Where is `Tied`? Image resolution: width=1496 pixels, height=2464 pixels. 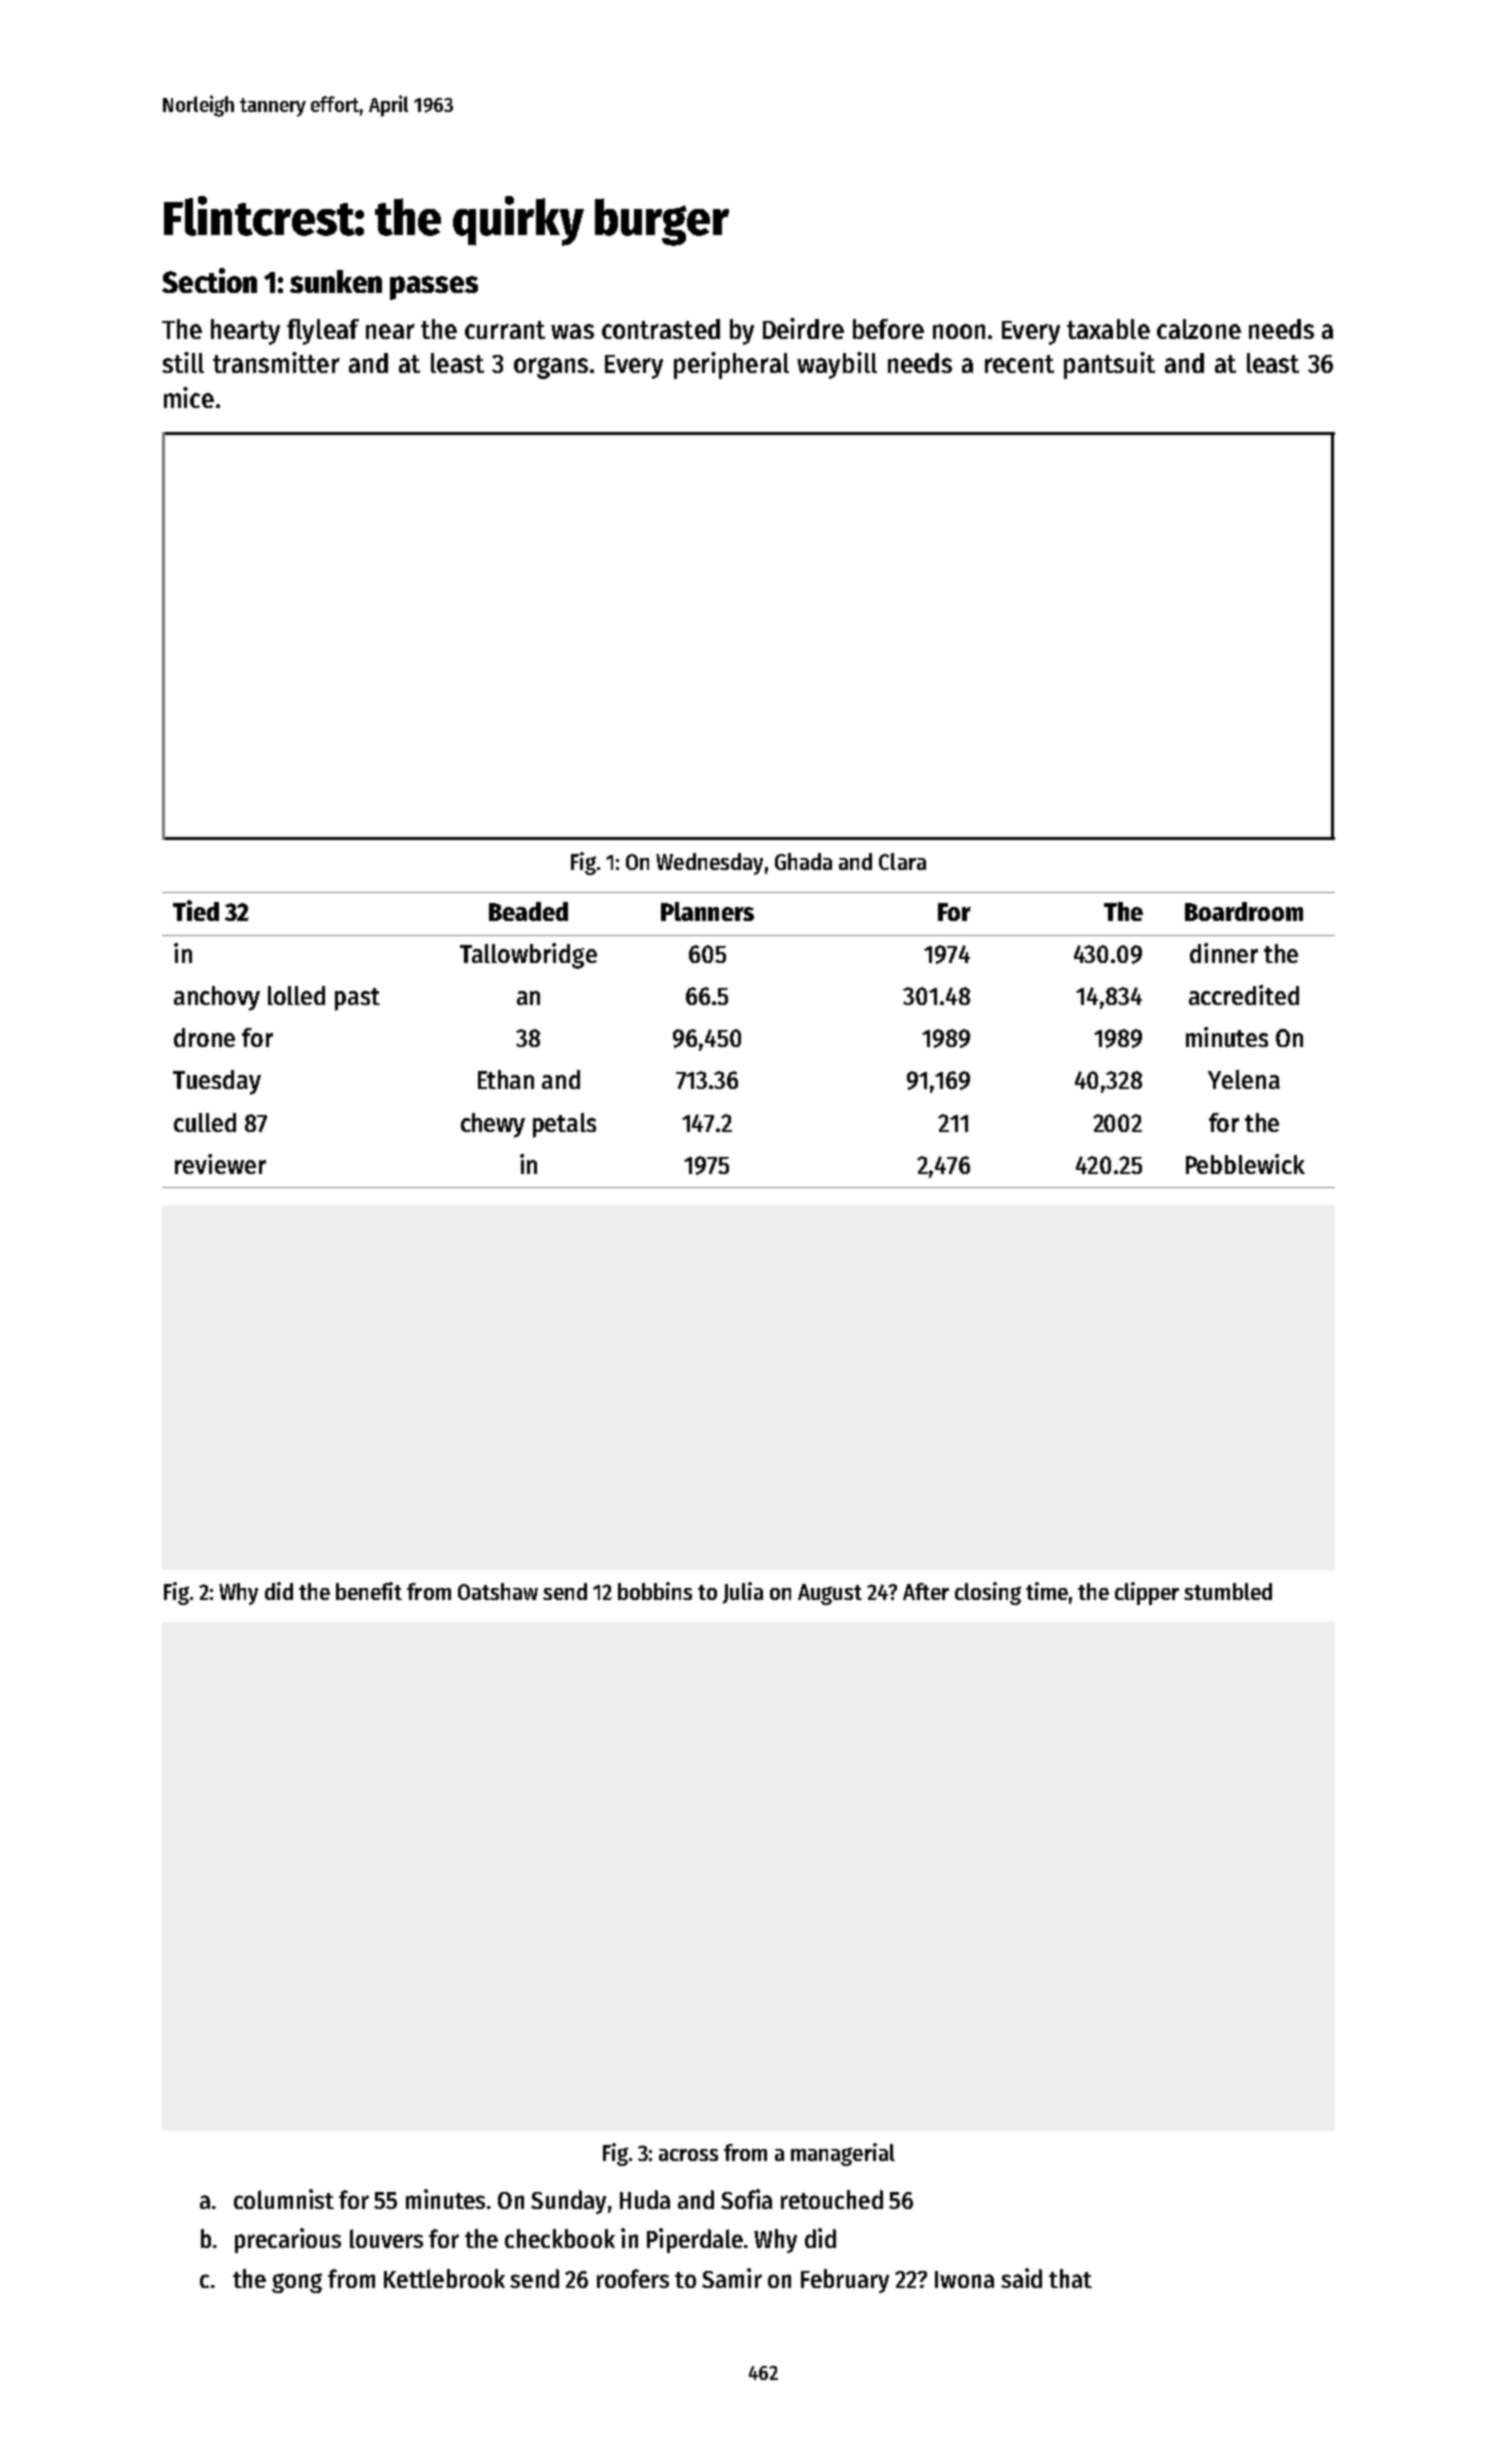 Tied is located at coordinates (196, 910).
